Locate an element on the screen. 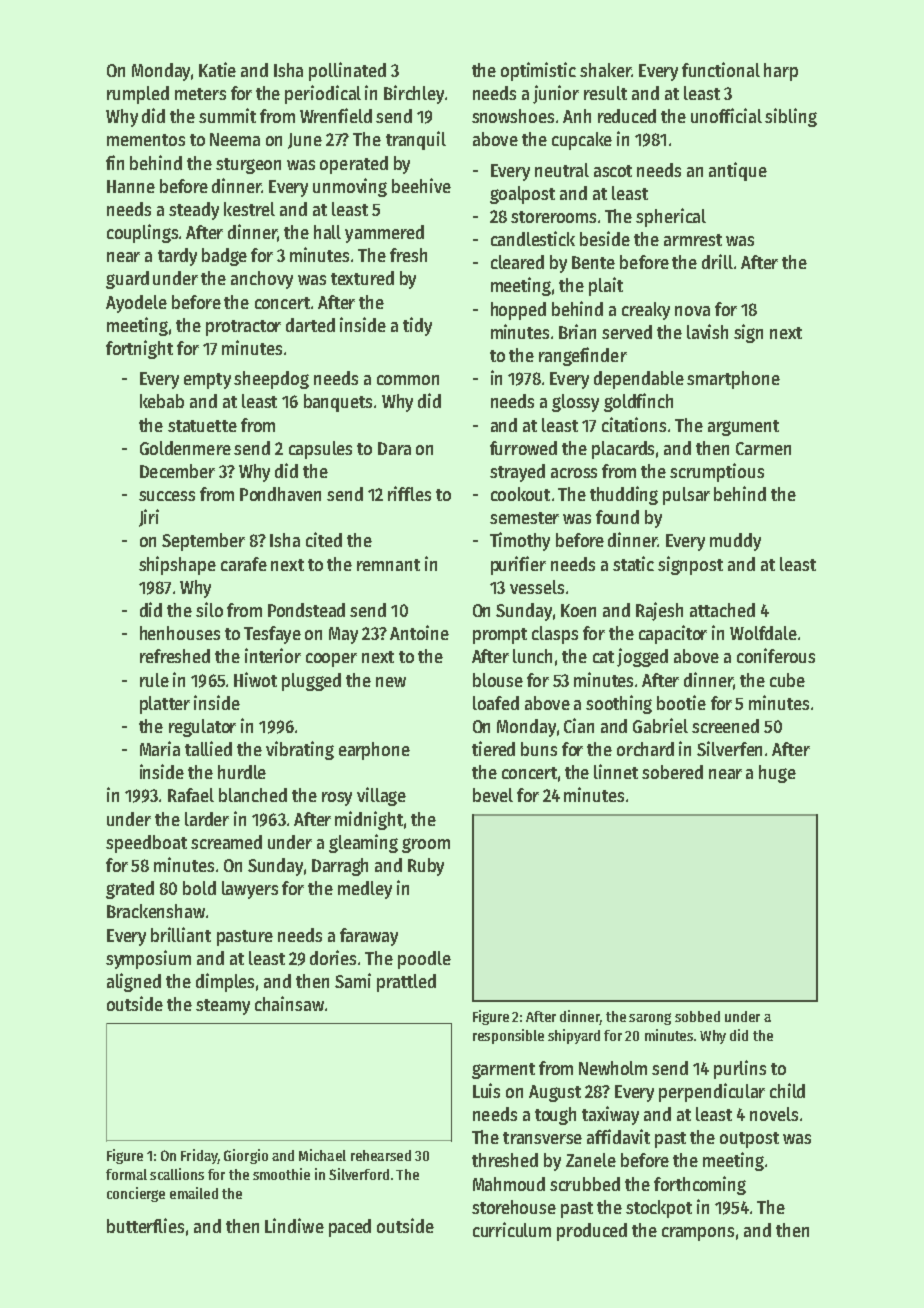 This screenshot has height=1308, width=924. muddy is located at coordinates (735, 542).
